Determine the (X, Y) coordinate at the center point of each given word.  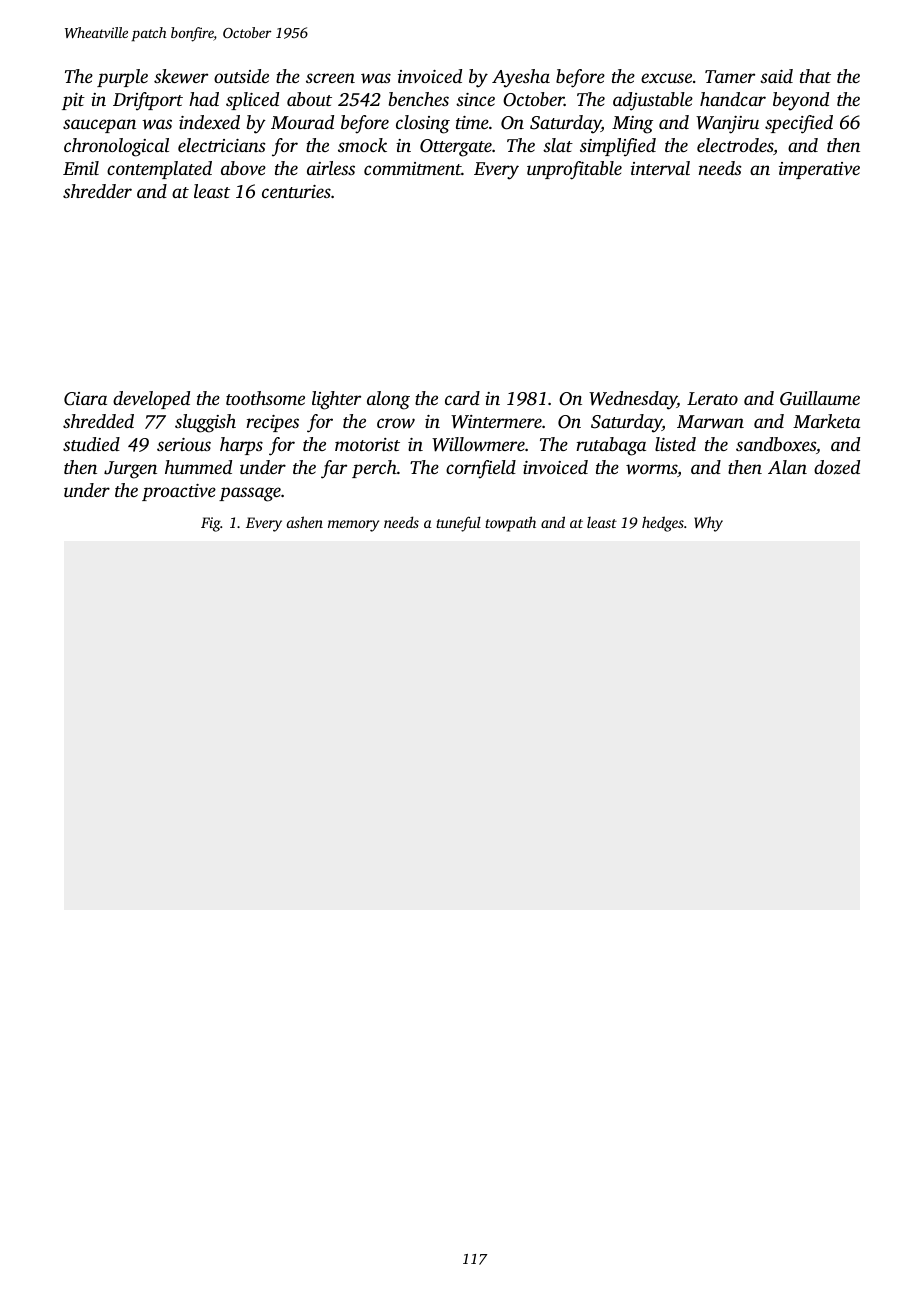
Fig (211, 524)
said (776, 76)
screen (330, 78)
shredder (97, 191)
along (388, 400)
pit (73, 101)
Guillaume (820, 398)
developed (151, 400)
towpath (510, 524)
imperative (819, 170)
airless (331, 168)
